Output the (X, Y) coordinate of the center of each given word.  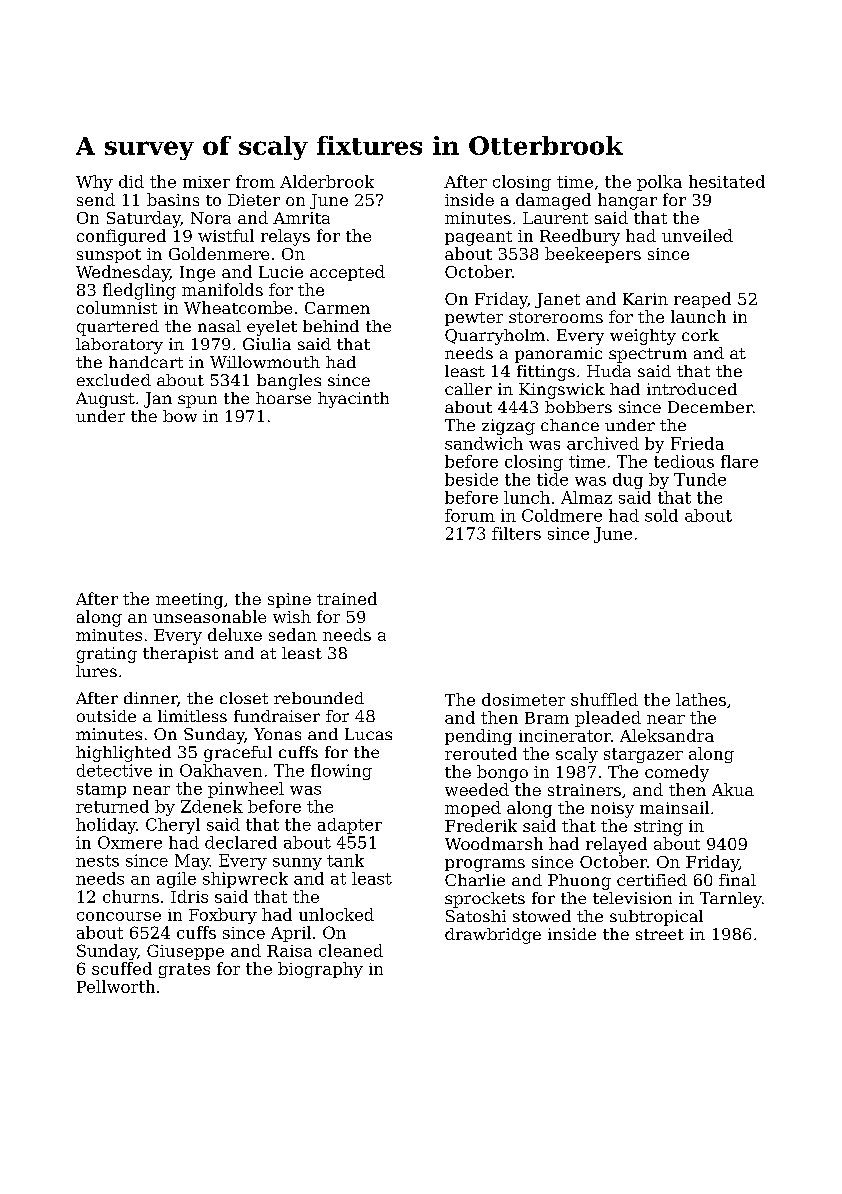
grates (184, 970)
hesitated (727, 181)
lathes (701, 699)
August (105, 400)
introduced (692, 389)
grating (107, 655)
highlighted (123, 754)
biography (320, 970)
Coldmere (562, 515)
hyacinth (353, 400)
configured (121, 237)
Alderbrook (327, 181)
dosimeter (523, 699)
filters (516, 533)
